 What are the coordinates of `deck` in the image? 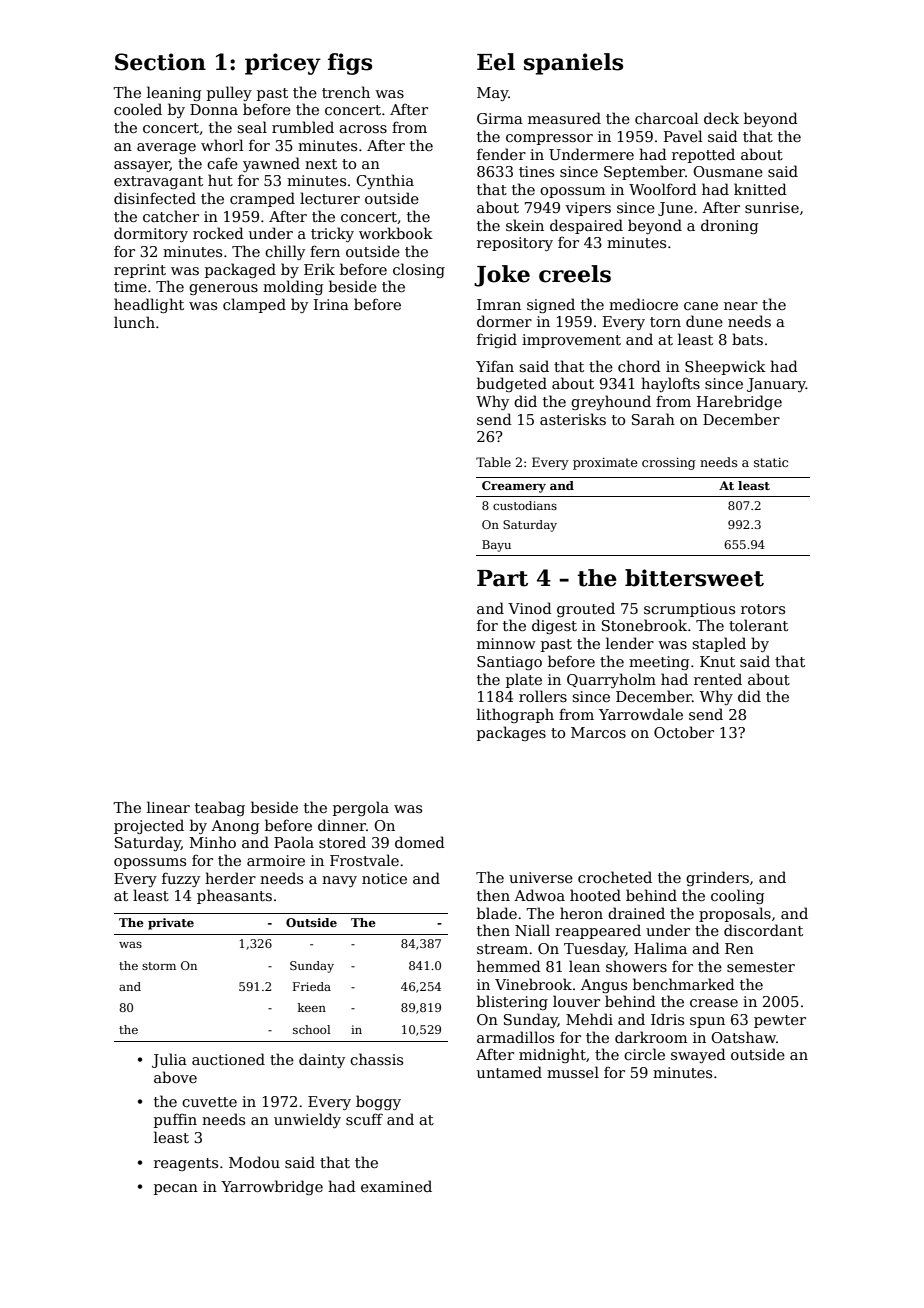 It's located at (721, 118).
